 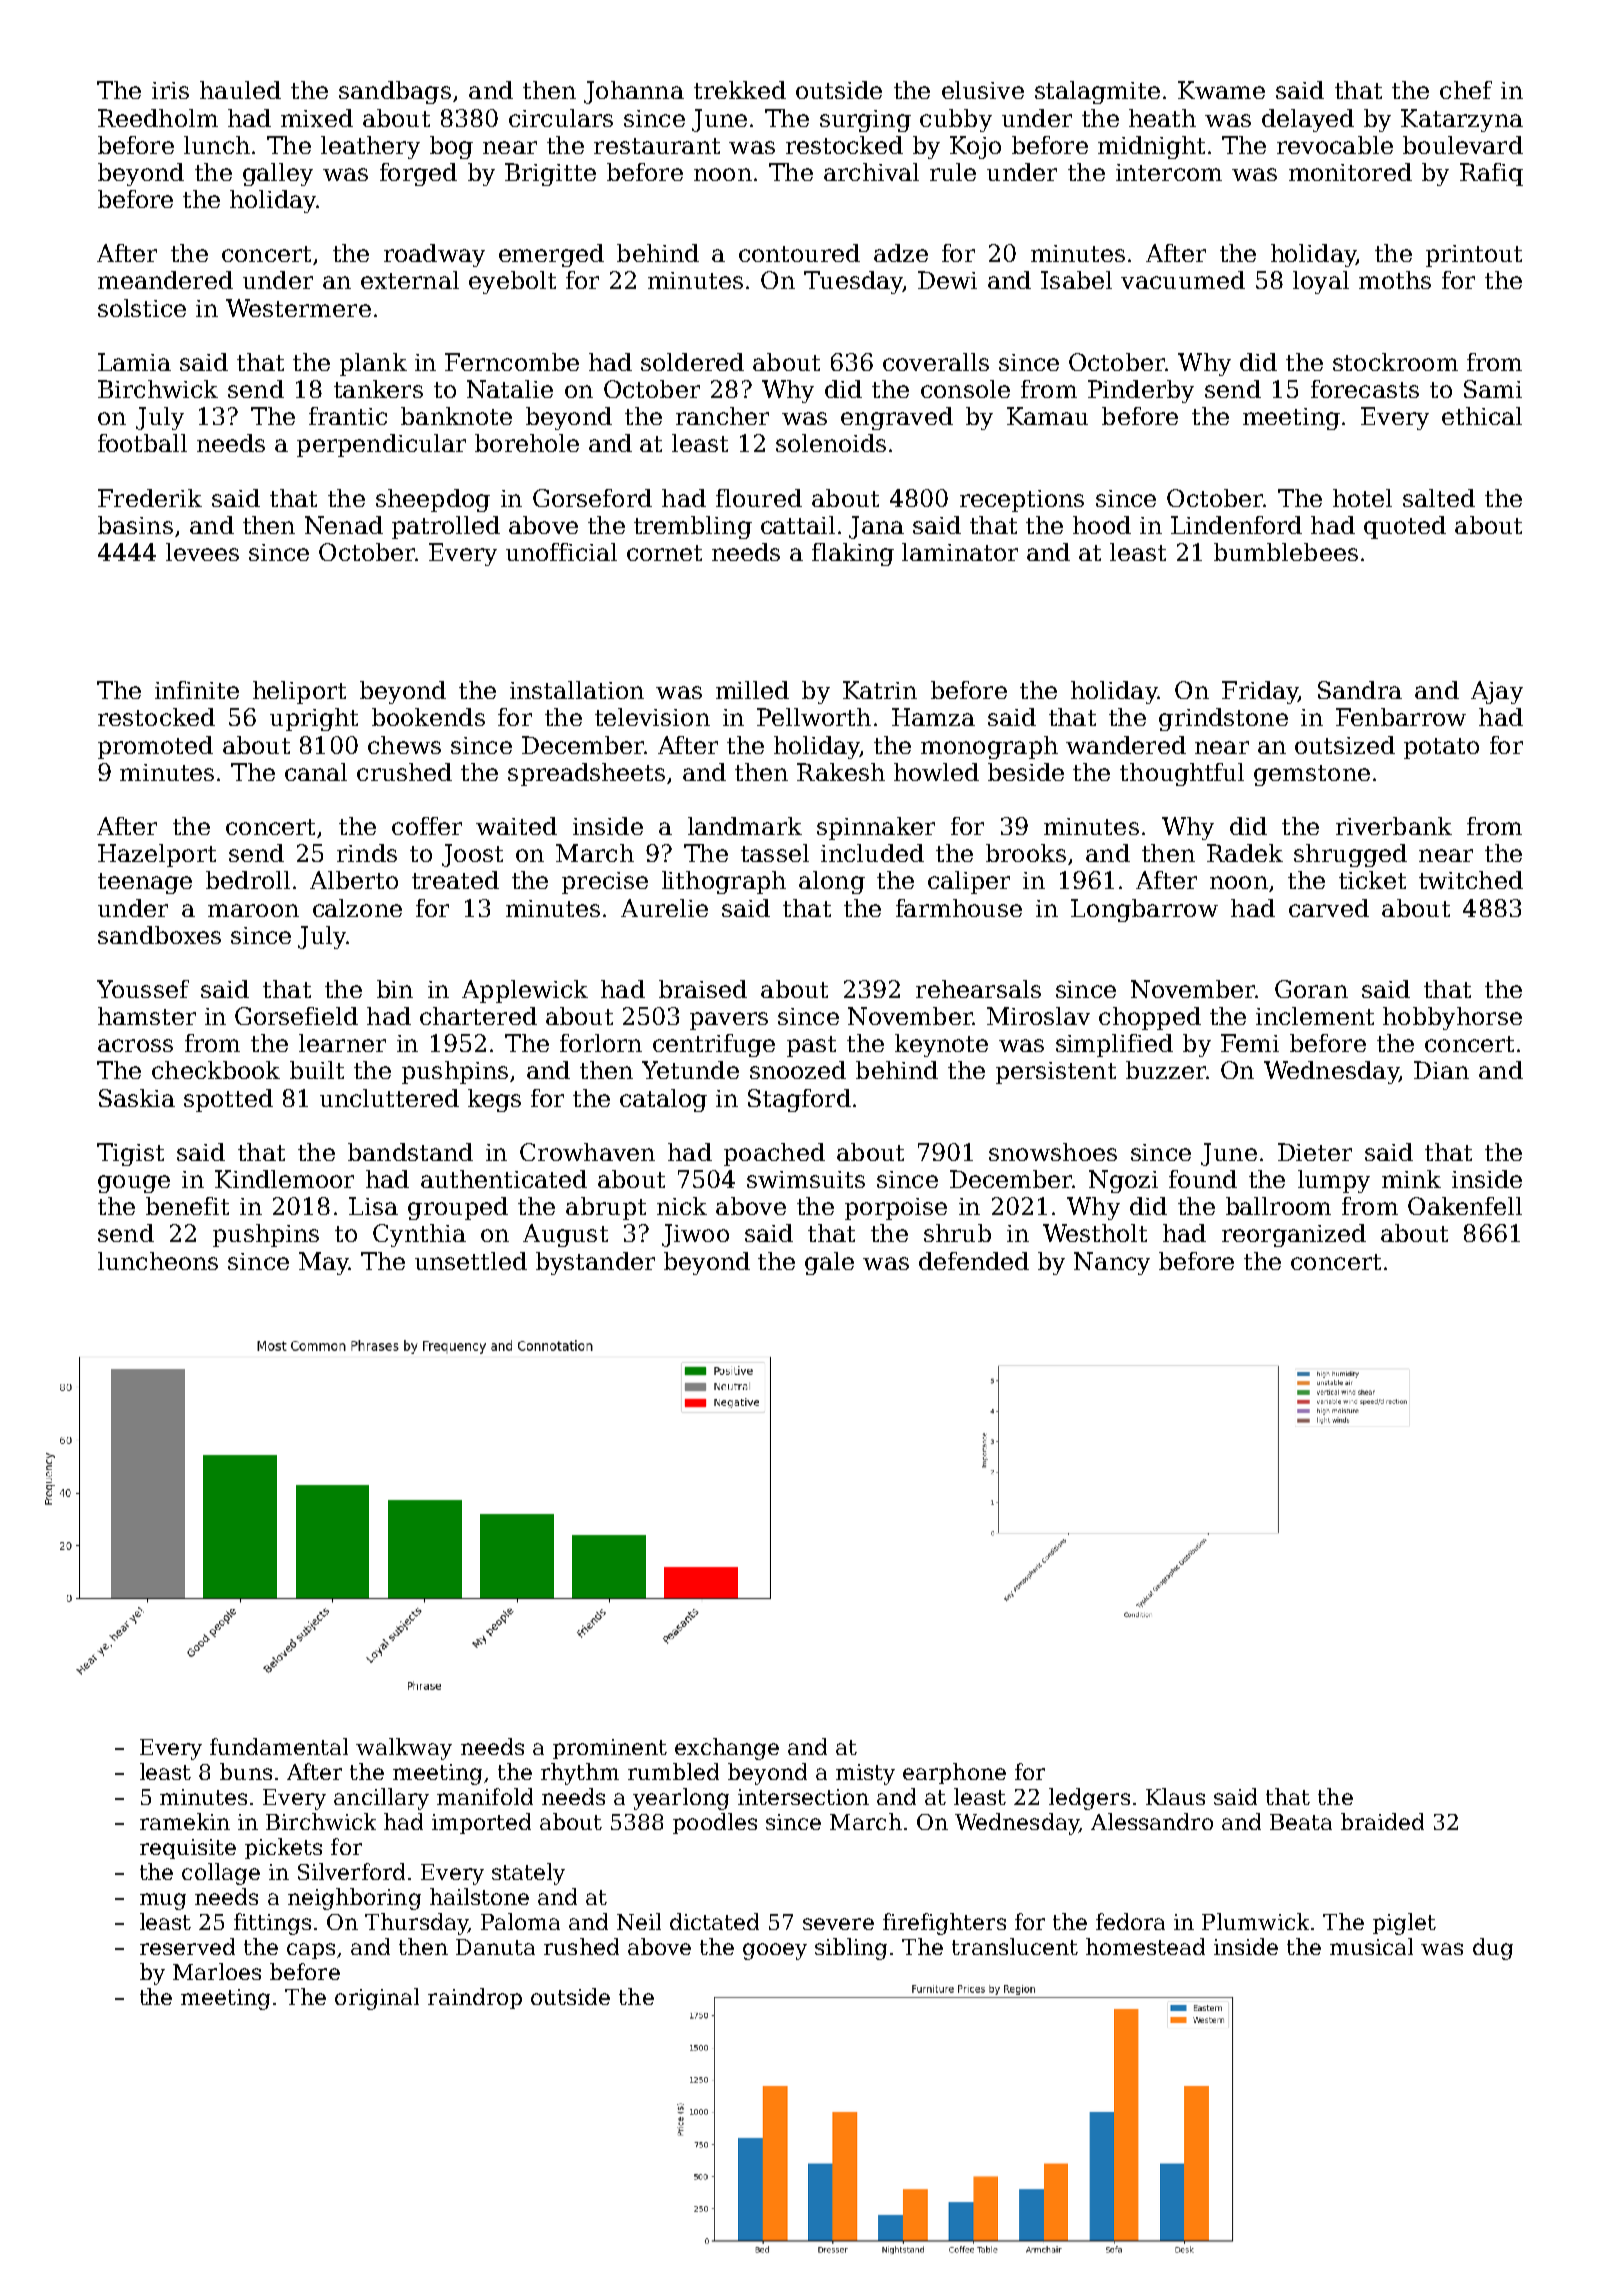 What do you see at coordinates (1221, 90) in the screenshot?
I see `Kwame` at bounding box center [1221, 90].
